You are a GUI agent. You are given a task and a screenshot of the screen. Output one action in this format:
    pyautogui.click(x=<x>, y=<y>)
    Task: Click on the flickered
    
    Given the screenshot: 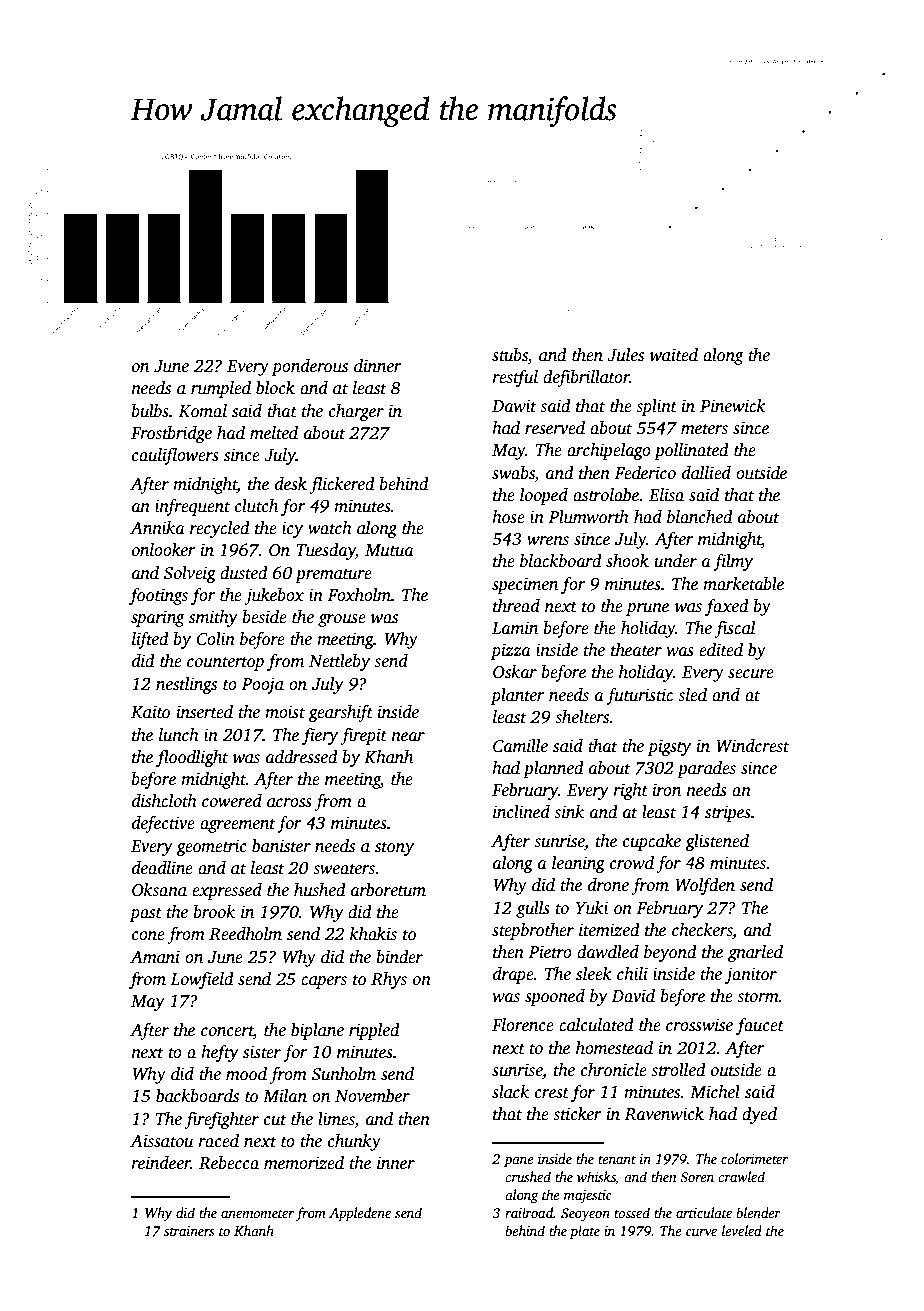 What is the action you would take?
    pyautogui.click(x=342, y=485)
